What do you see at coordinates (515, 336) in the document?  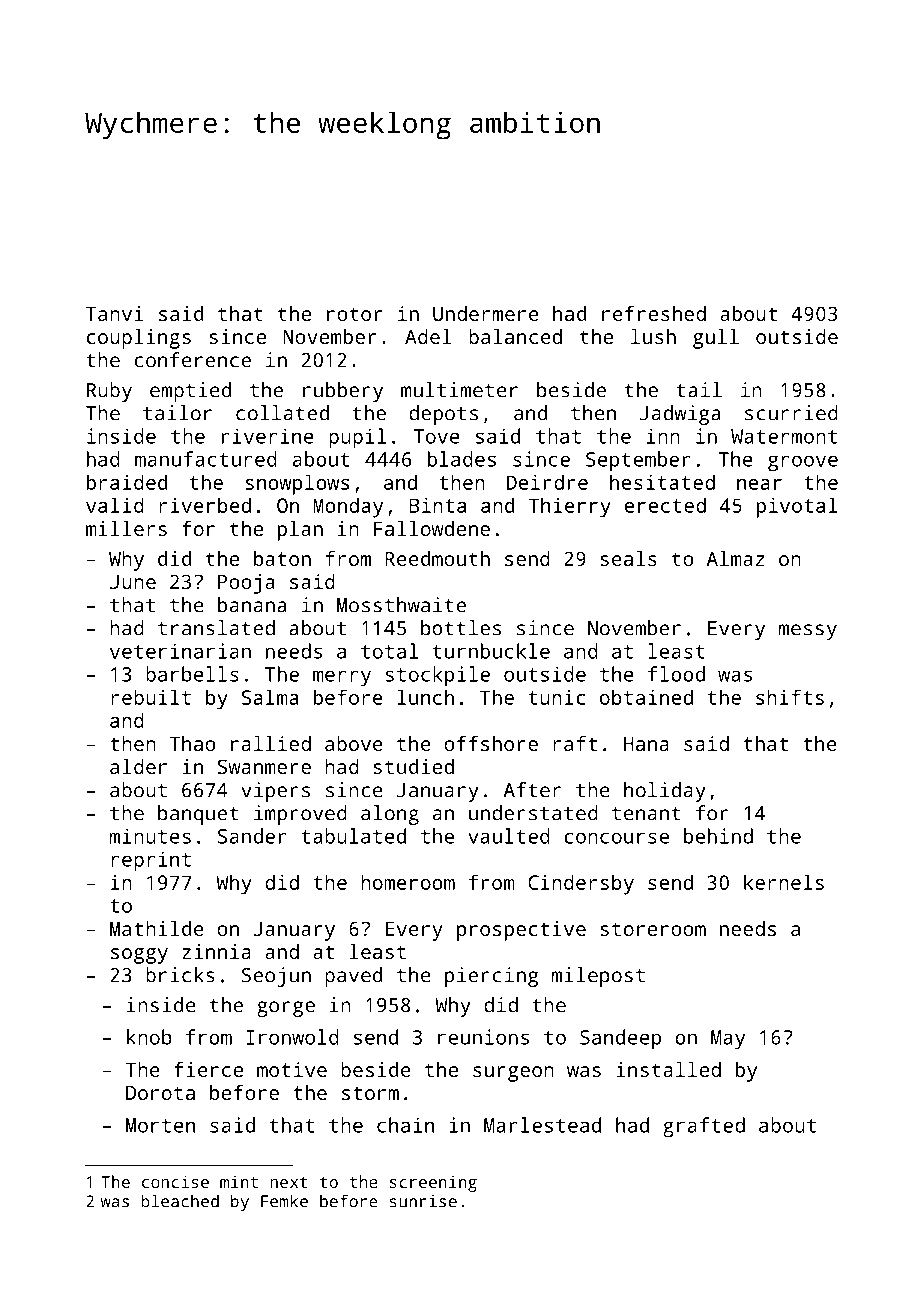 I see `balanced` at bounding box center [515, 336].
